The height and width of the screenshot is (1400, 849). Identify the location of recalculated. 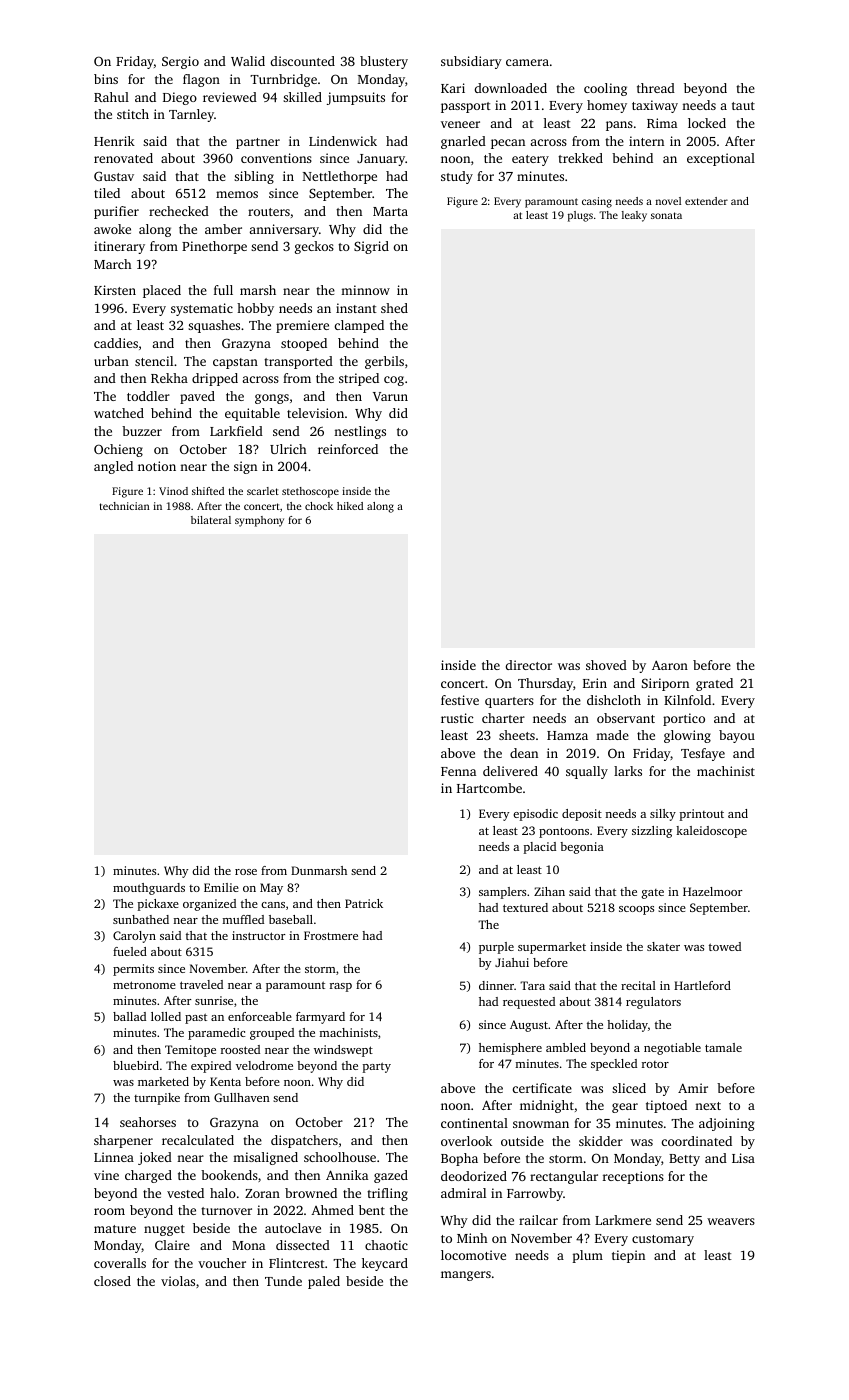
(198, 1140).
